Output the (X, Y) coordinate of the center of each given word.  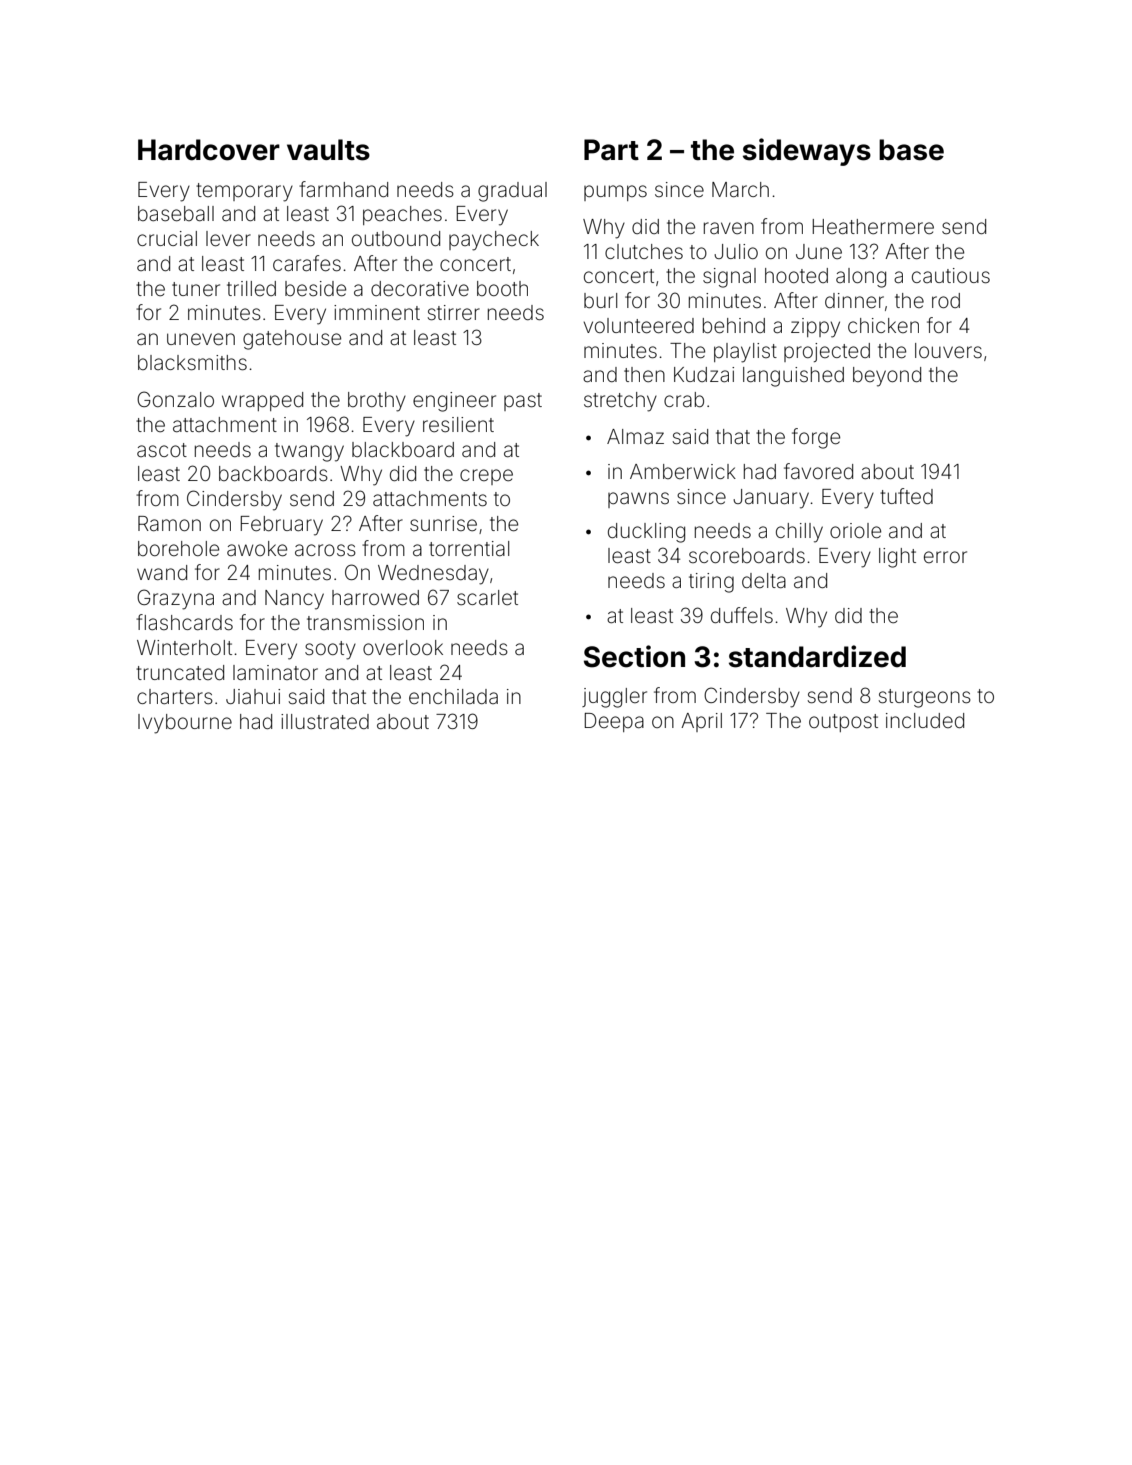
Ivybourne (185, 724)
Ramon (169, 523)
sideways (807, 152)
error (945, 557)
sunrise (443, 523)
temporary (244, 192)
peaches (402, 215)
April (701, 722)
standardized (817, 656)
